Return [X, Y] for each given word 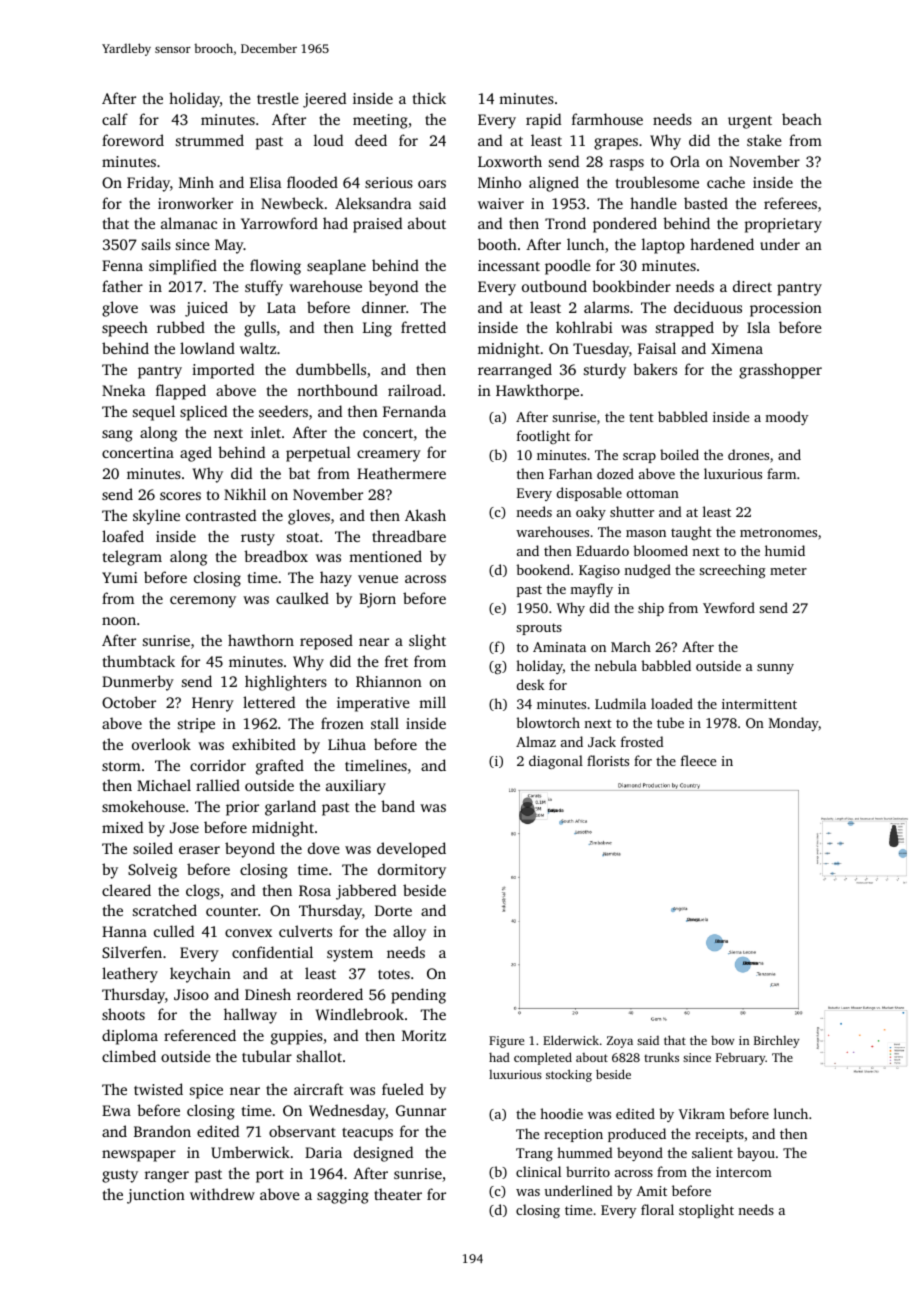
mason [646, 533]
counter [232, 911]
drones [748, 454]
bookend [543, 569]
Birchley [776, 1041]
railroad [415, 390]
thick [429, 98]
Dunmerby [138, 683]
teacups [367, 1134]
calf [115, 119]
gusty [120, 1176]
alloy [409, 933]
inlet [266, 432]
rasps [627, 165]
